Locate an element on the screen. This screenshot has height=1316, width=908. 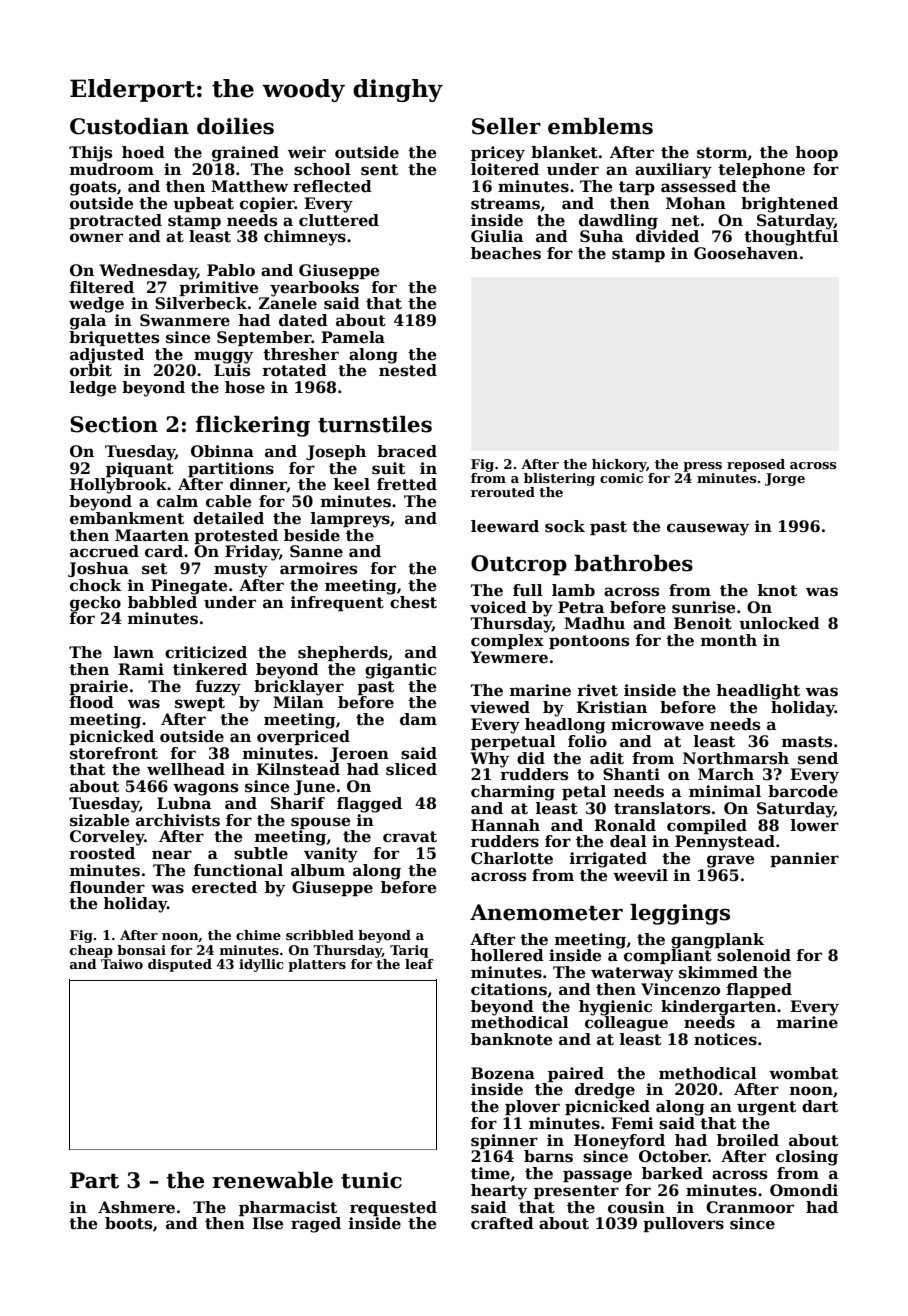
chime is located at coordinates (258, 935).
